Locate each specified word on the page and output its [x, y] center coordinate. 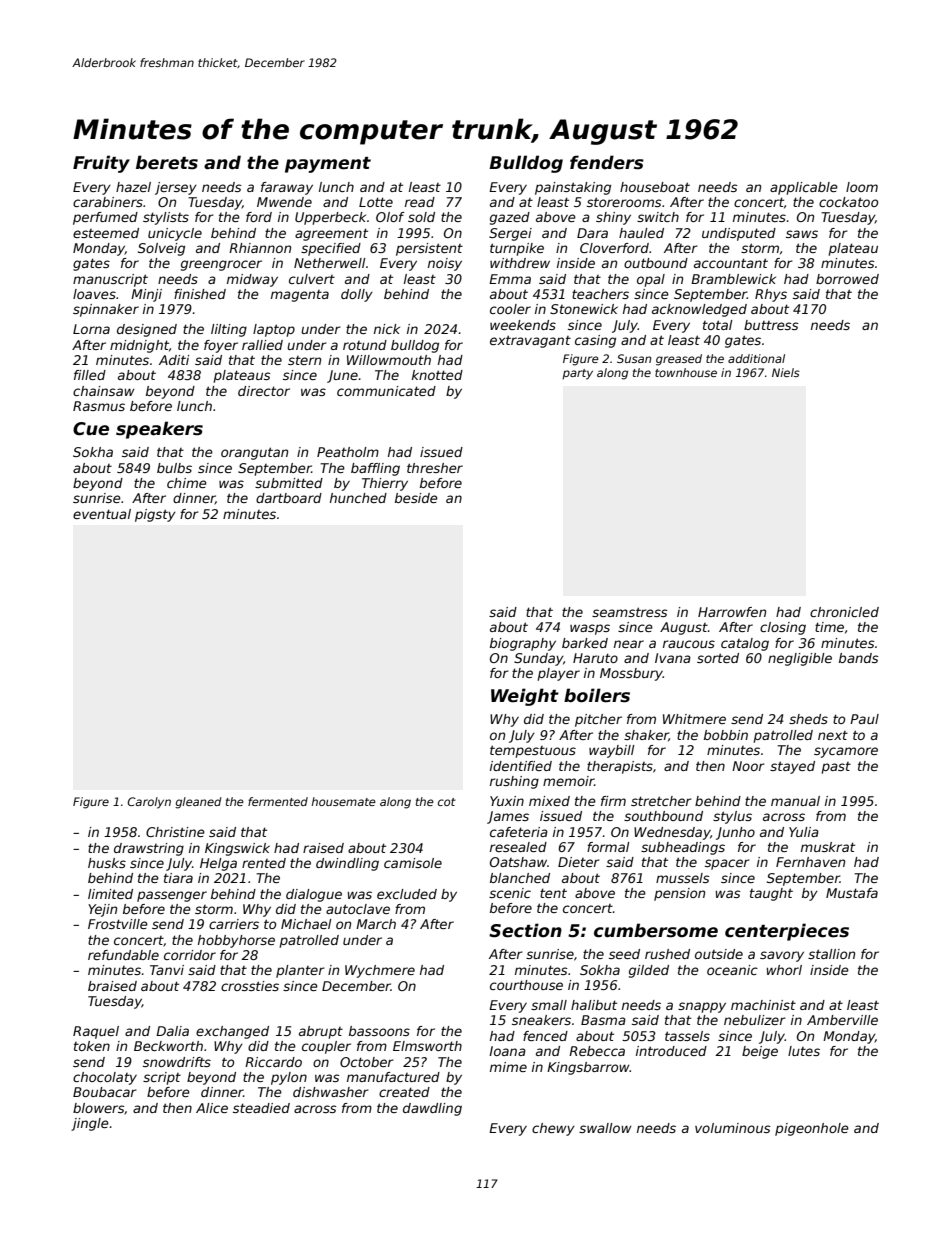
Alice [212, 1108]
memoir [568, 781]
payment [328, 165]
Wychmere [380, 971]
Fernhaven [810, 862]
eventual [102, 514]
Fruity [101, 164]
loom [862, 187]
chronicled [844, 612]
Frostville [118, 924]
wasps [590, 629]
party [577, 374]
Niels [786, 372]
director [264, 391]
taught [771, 894]
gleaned [198, 803]
